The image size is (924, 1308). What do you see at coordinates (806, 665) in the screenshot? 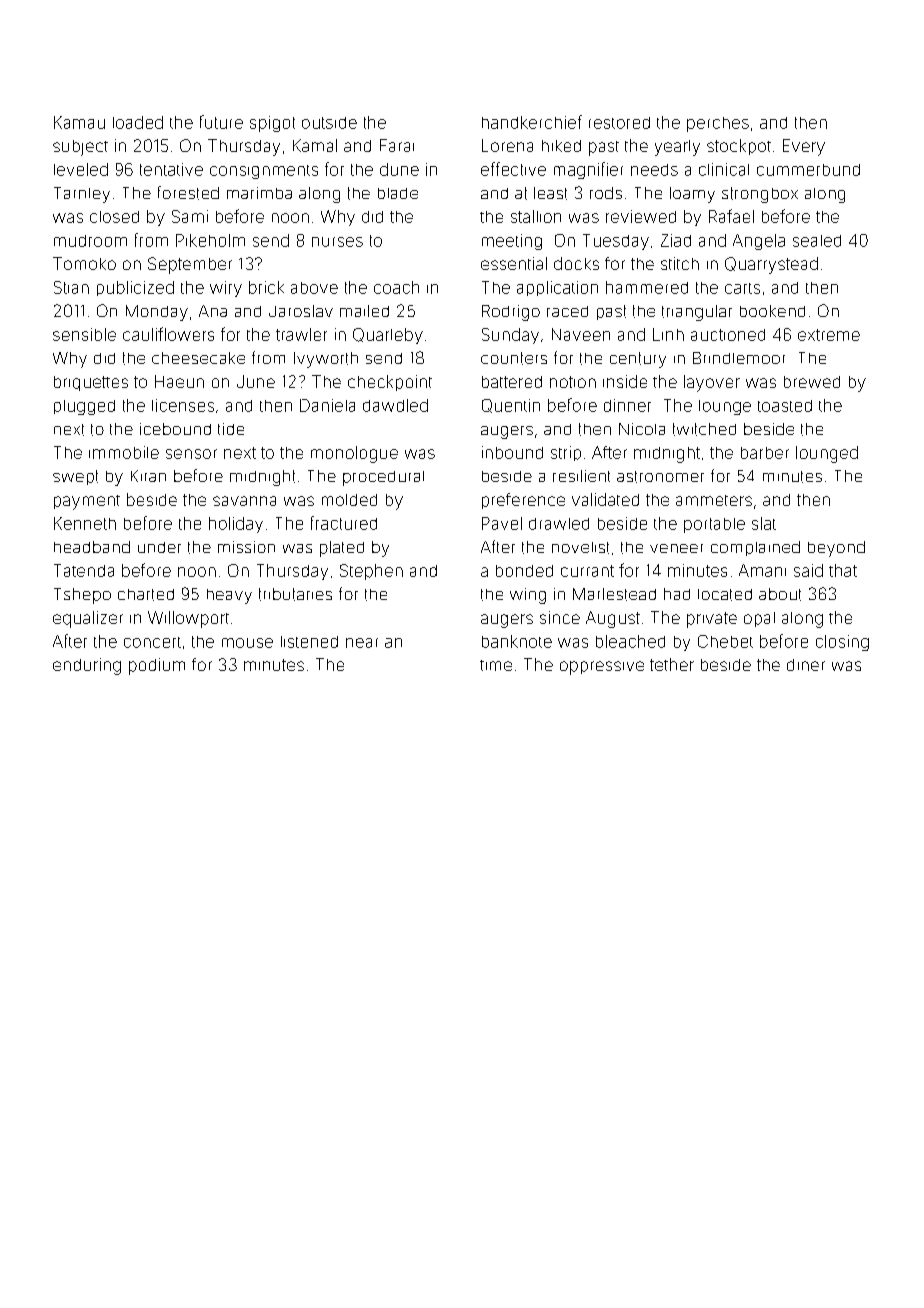
I see `diner` at bounding box center [806, 665].
